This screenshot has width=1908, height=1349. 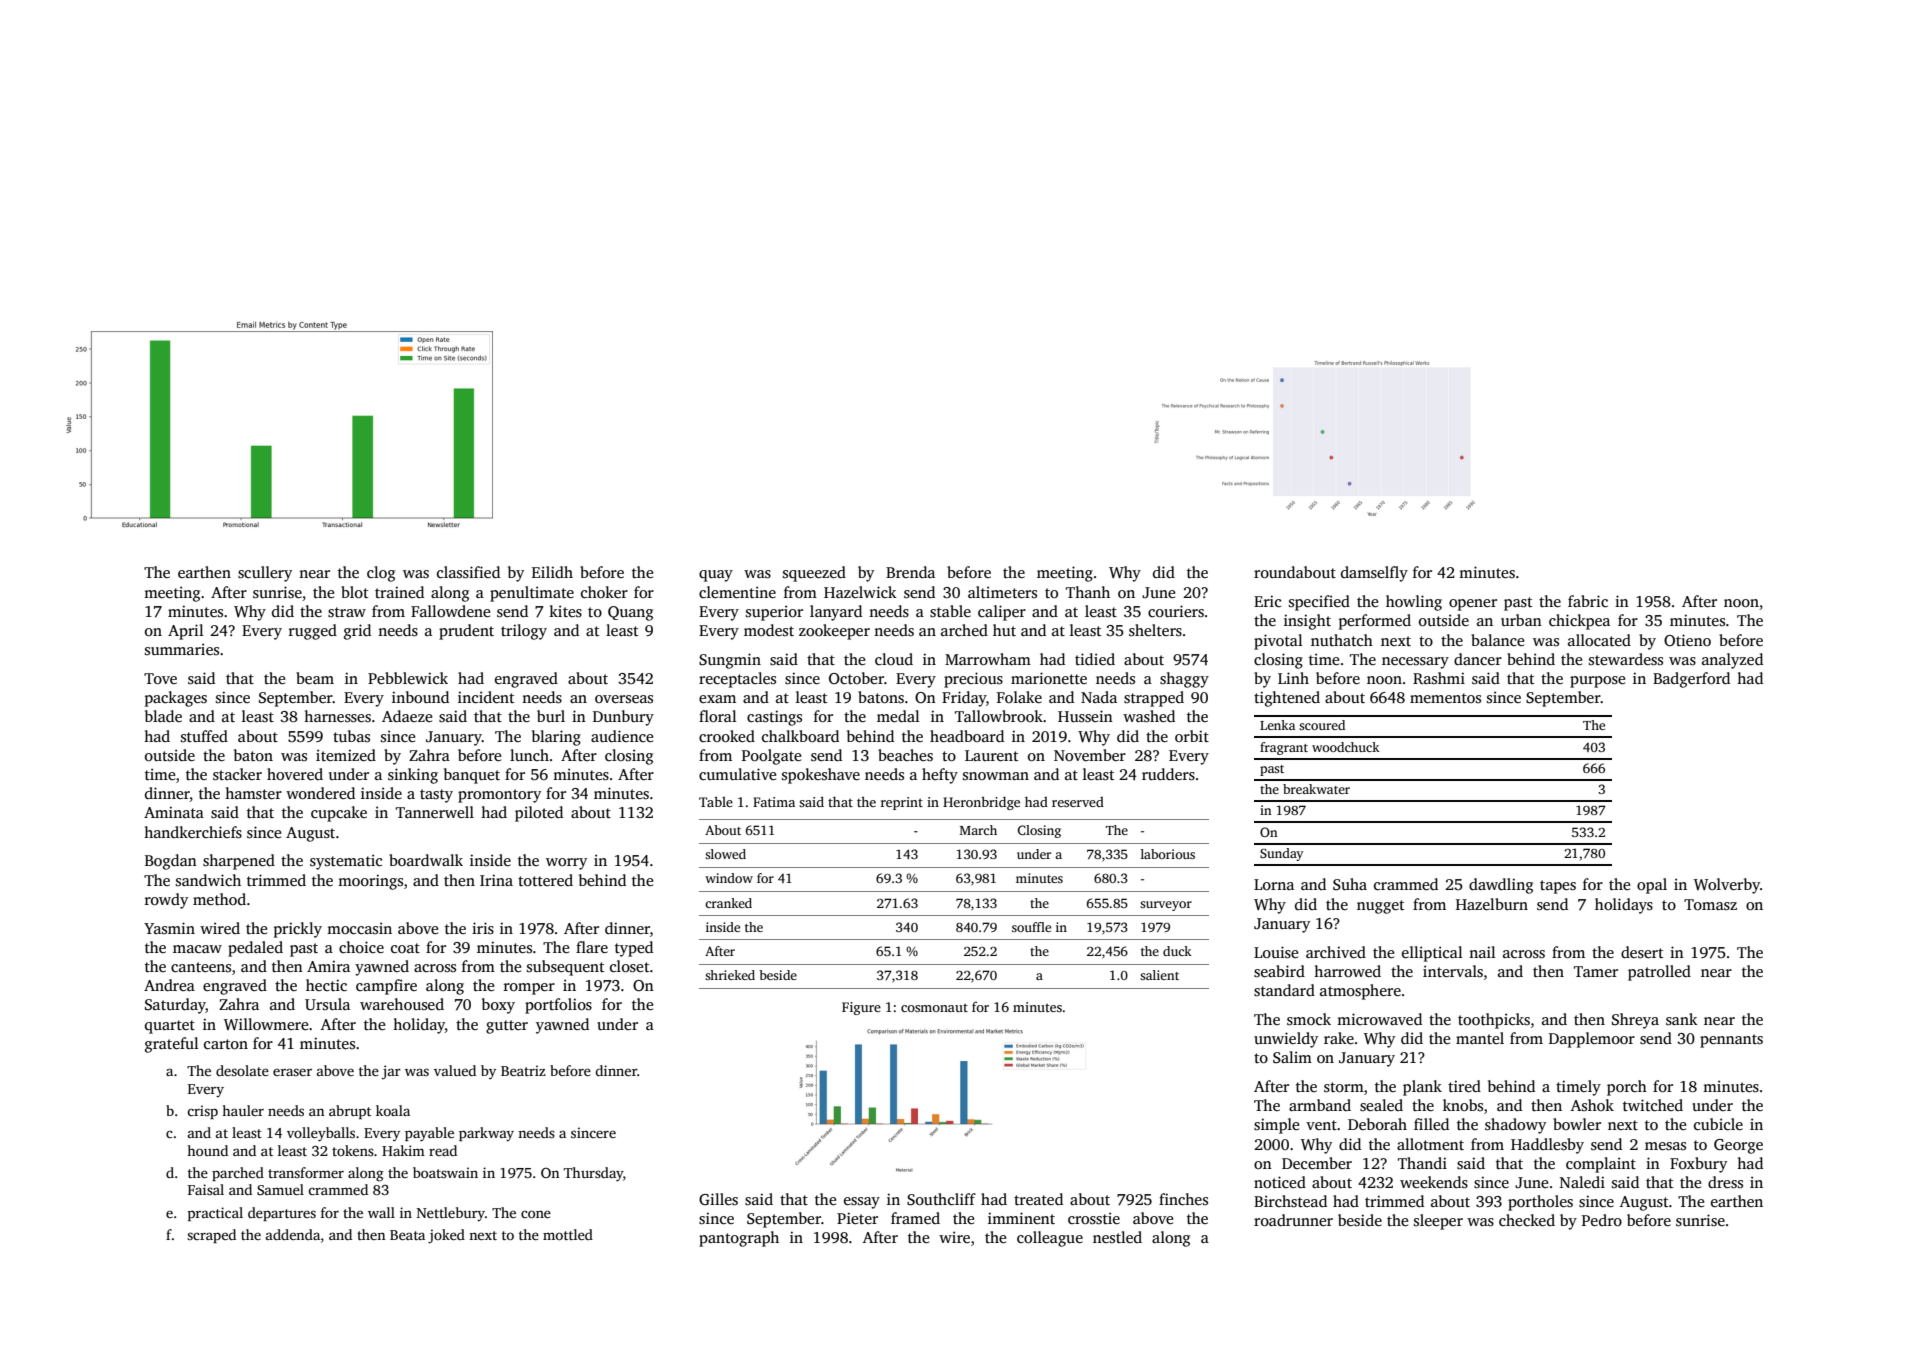 What do you see at coordinates (413, 776) in the screenshot?
I see `sinking` at bounding box center [413, 776].
